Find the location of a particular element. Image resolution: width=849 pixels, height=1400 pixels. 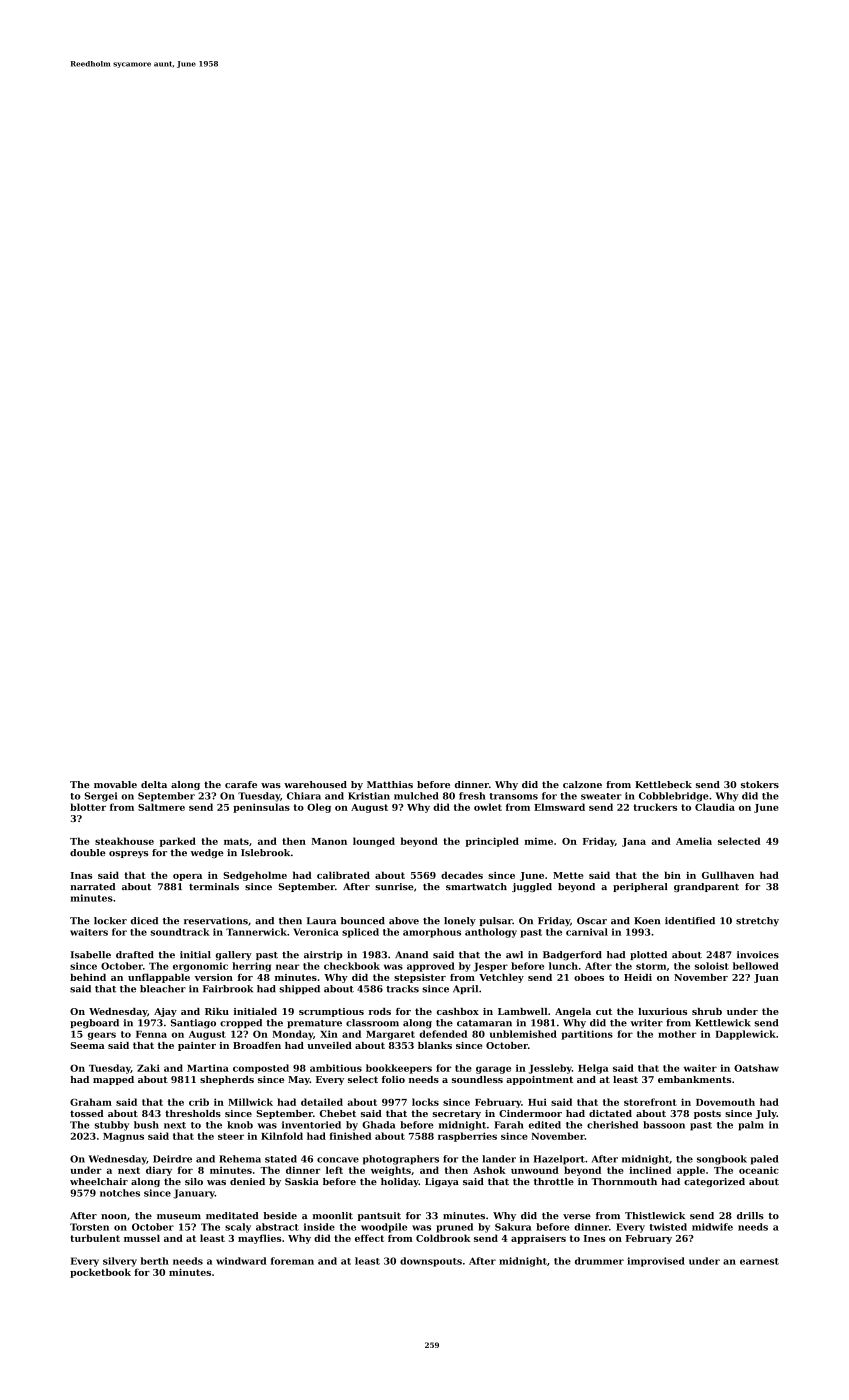

windward is located at coordinates (241, 1261).
